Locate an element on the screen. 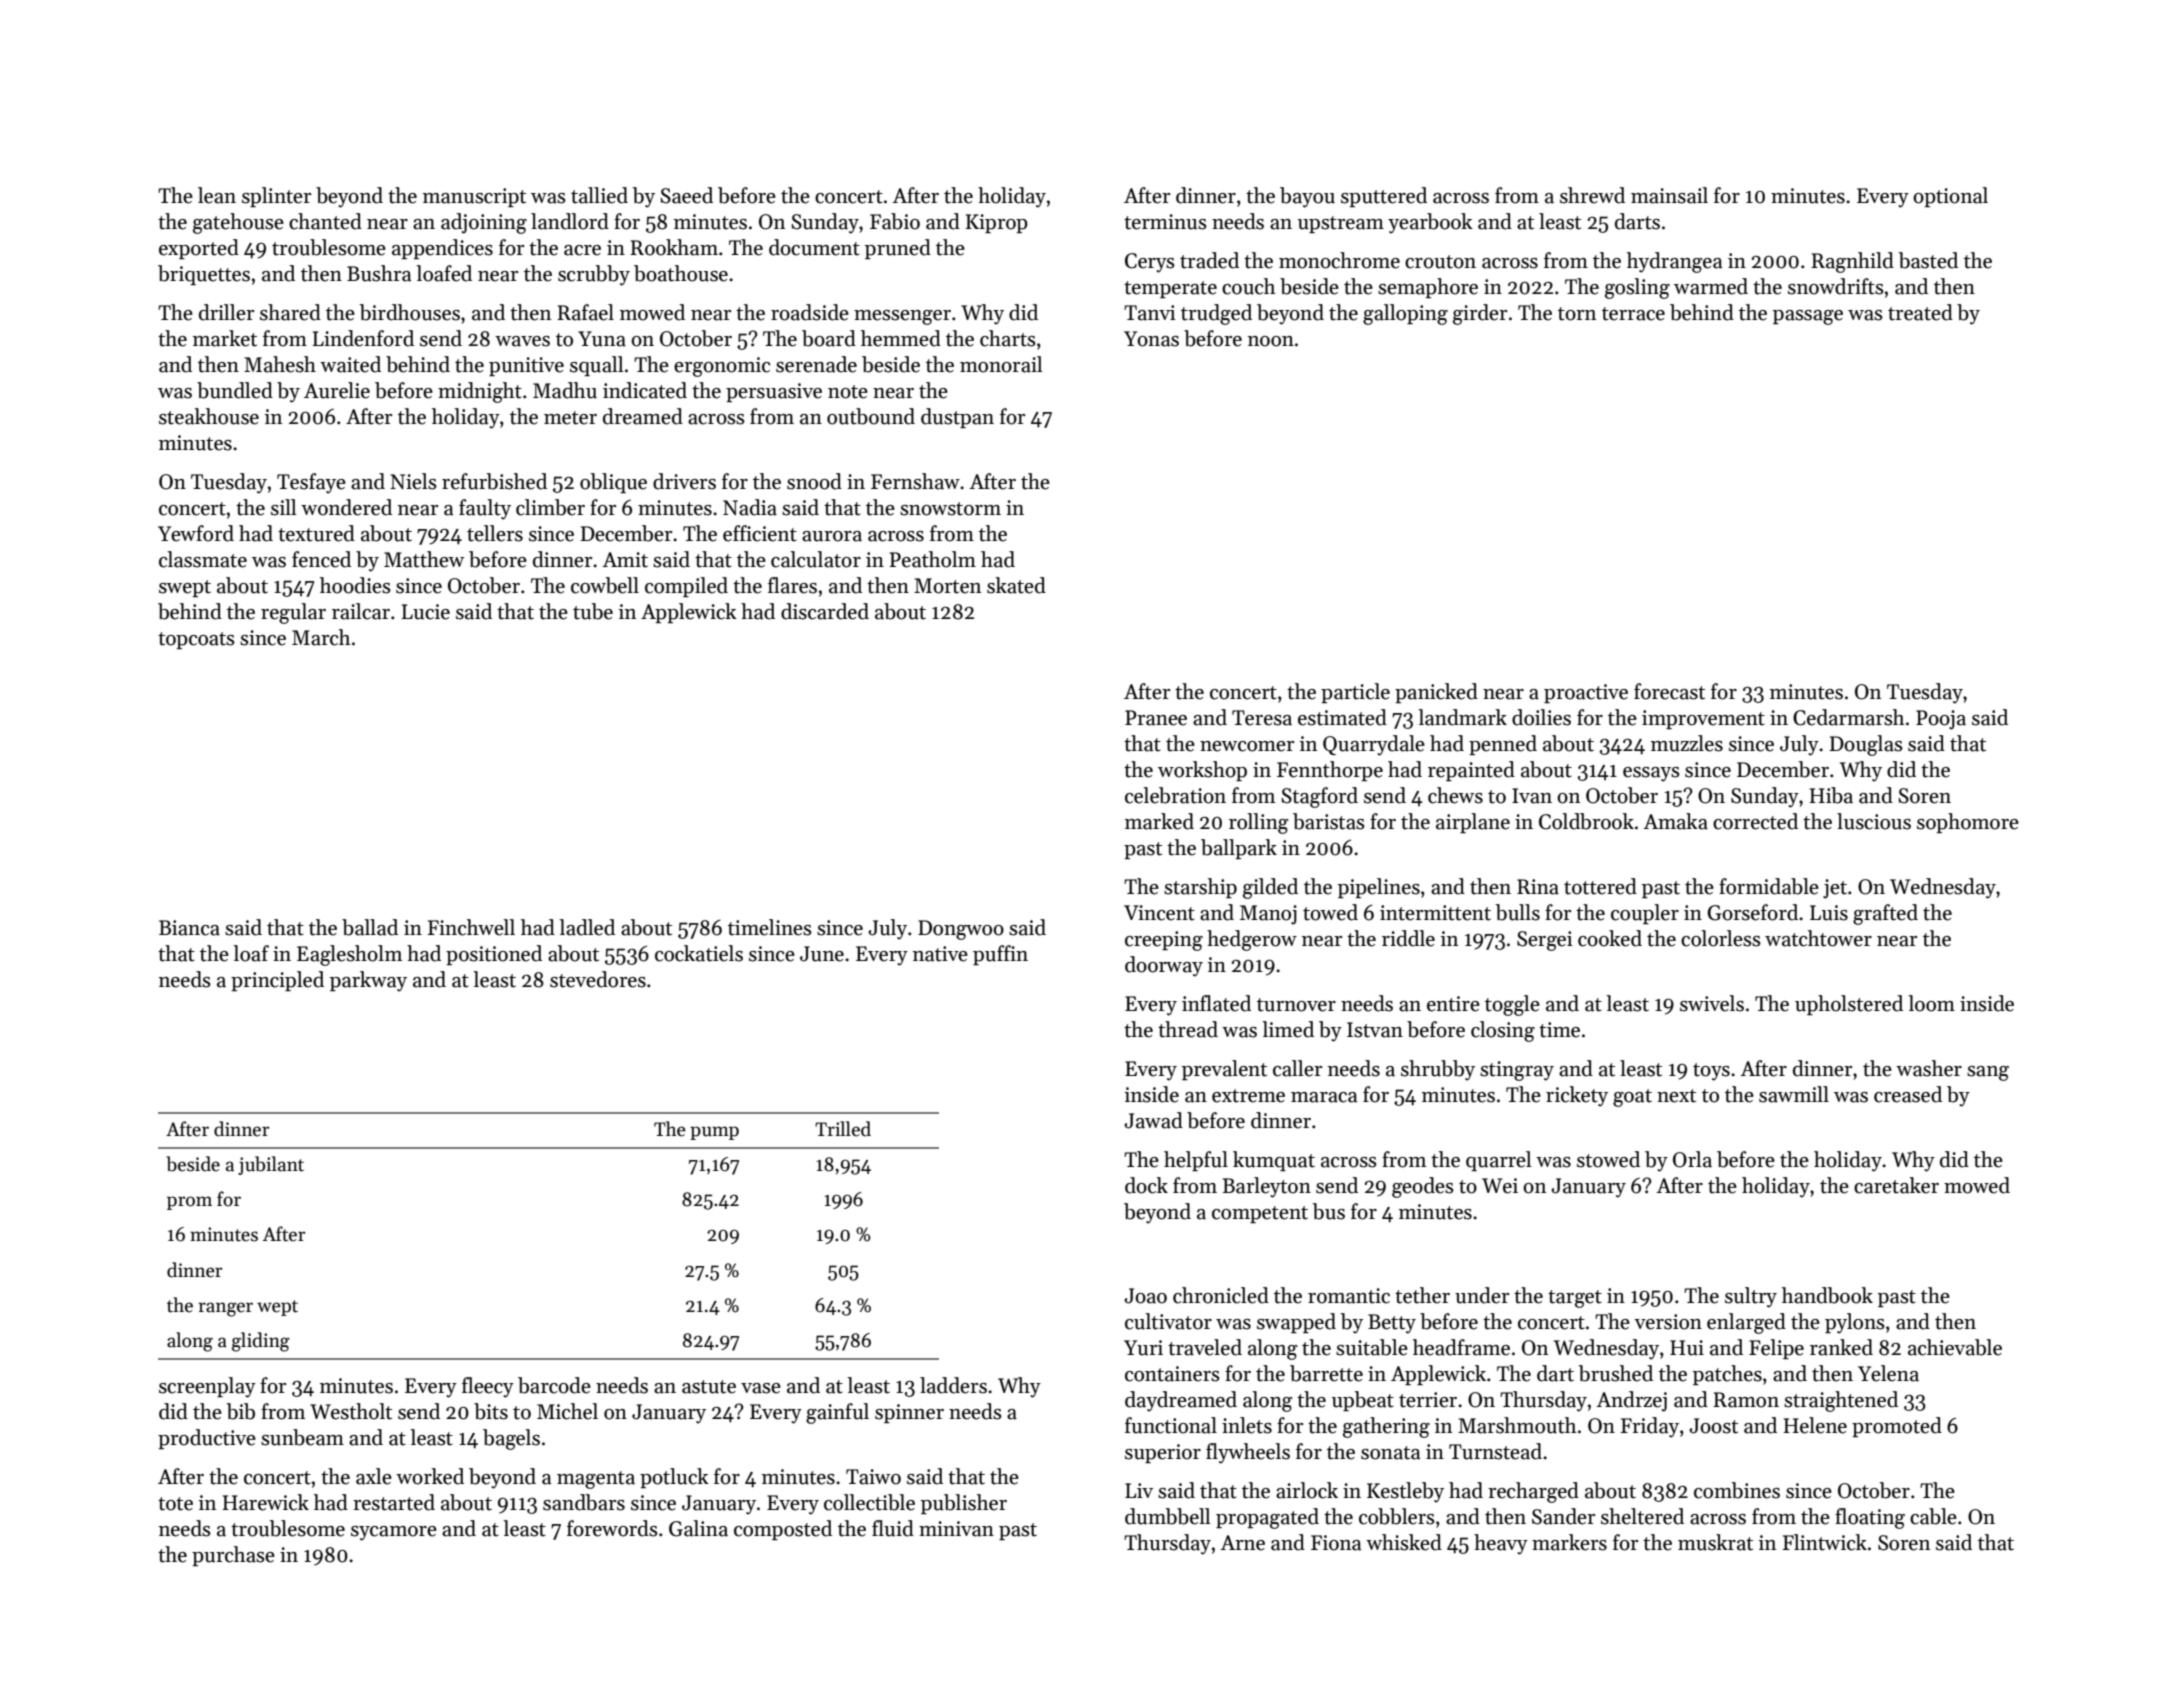 The height and width of the screenshot is (1683, 2178). persuasive is located at coordinates (774, 392).
